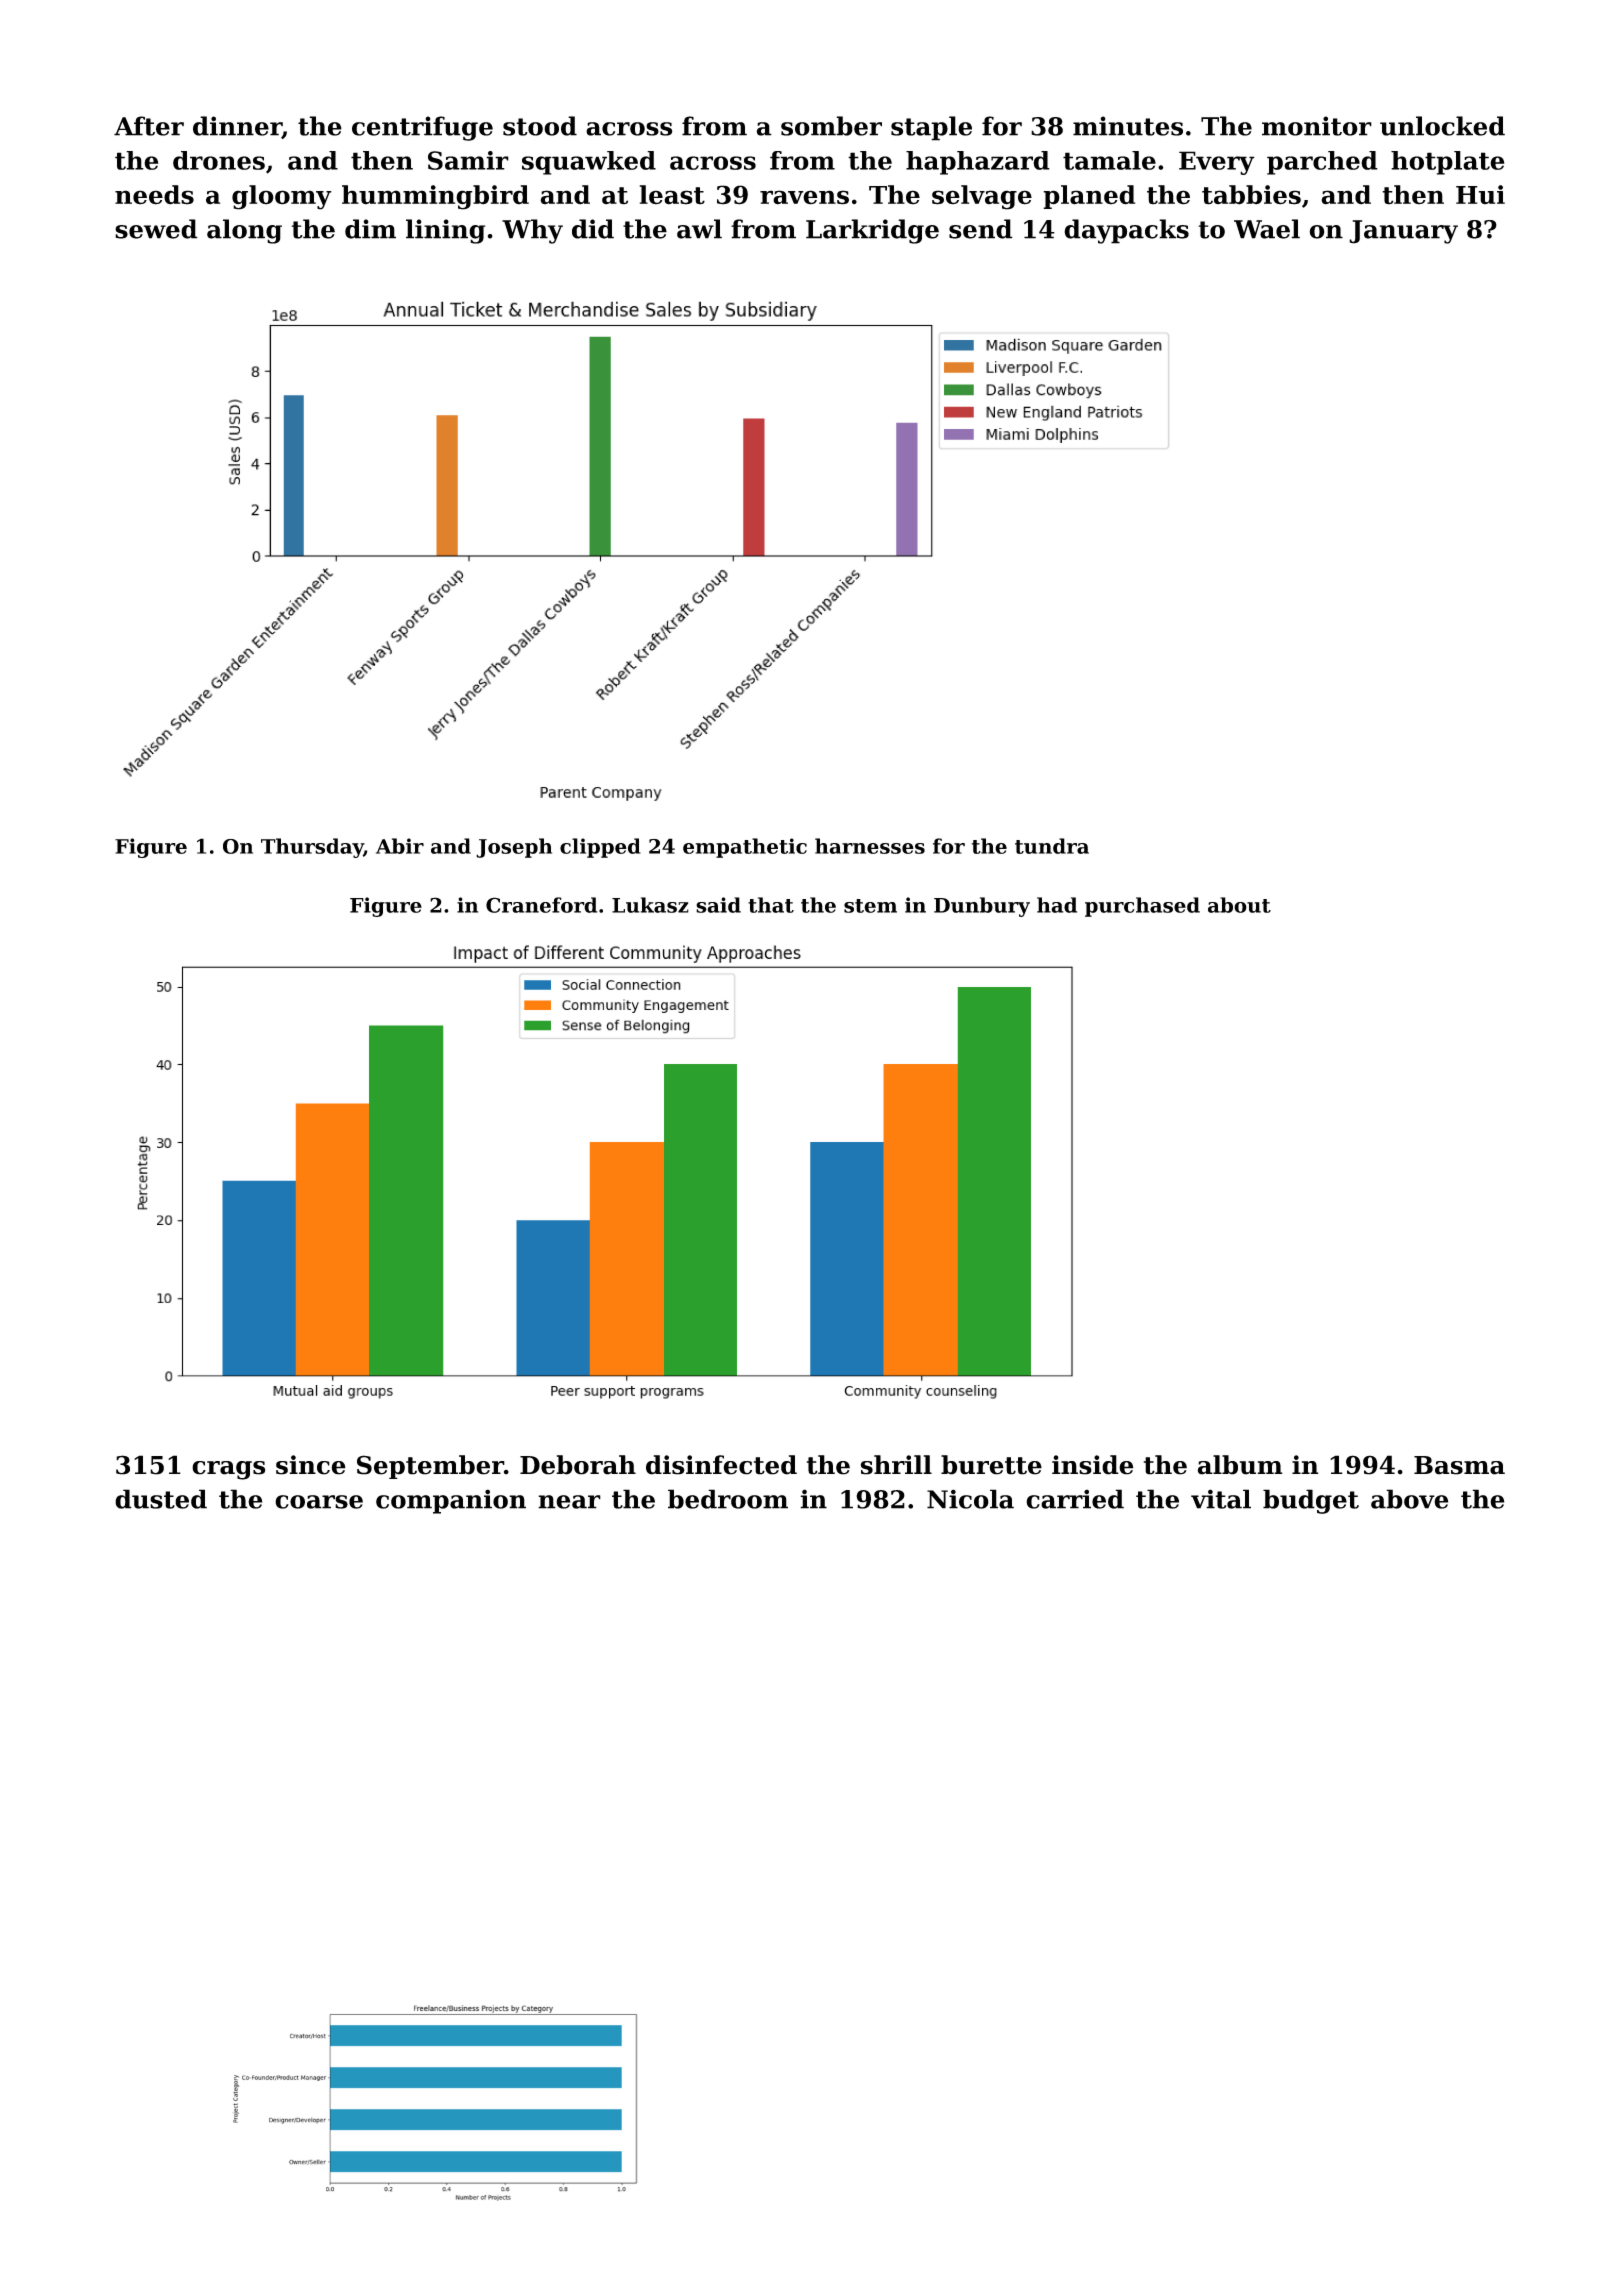 The height and width of the screenshot is (2292, 1620). I want to click on empathetic, so click(745, 848).
